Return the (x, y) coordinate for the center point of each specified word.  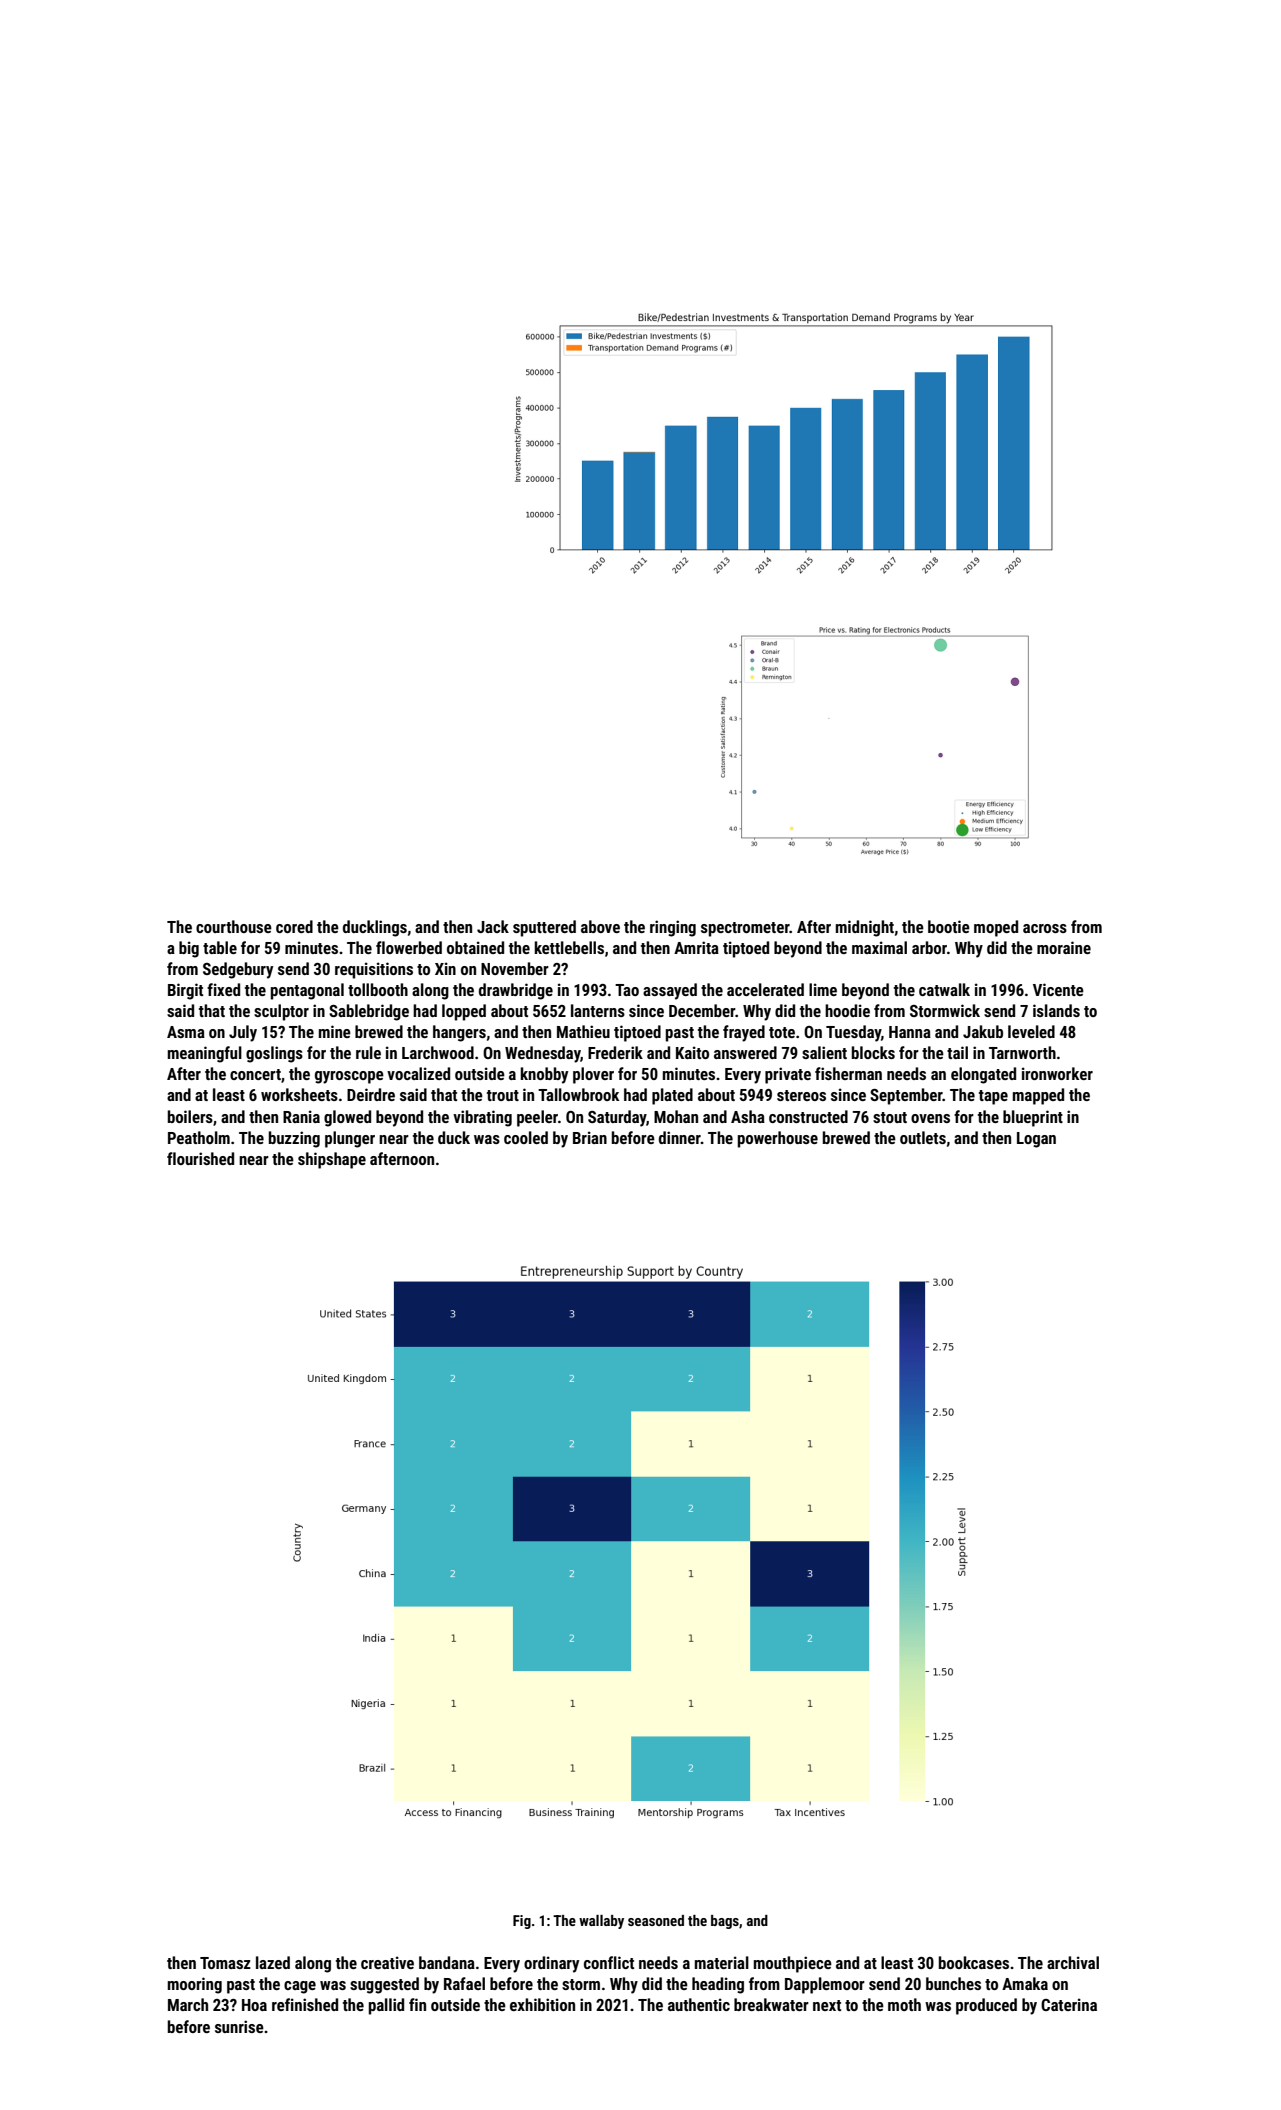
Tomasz (225, 1963)
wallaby (601, 1922)
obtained (475, 947)
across (1045, 928)
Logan (1036, 1140)
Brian (590, 1137)
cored (294, 926)
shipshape (332, 1160)
